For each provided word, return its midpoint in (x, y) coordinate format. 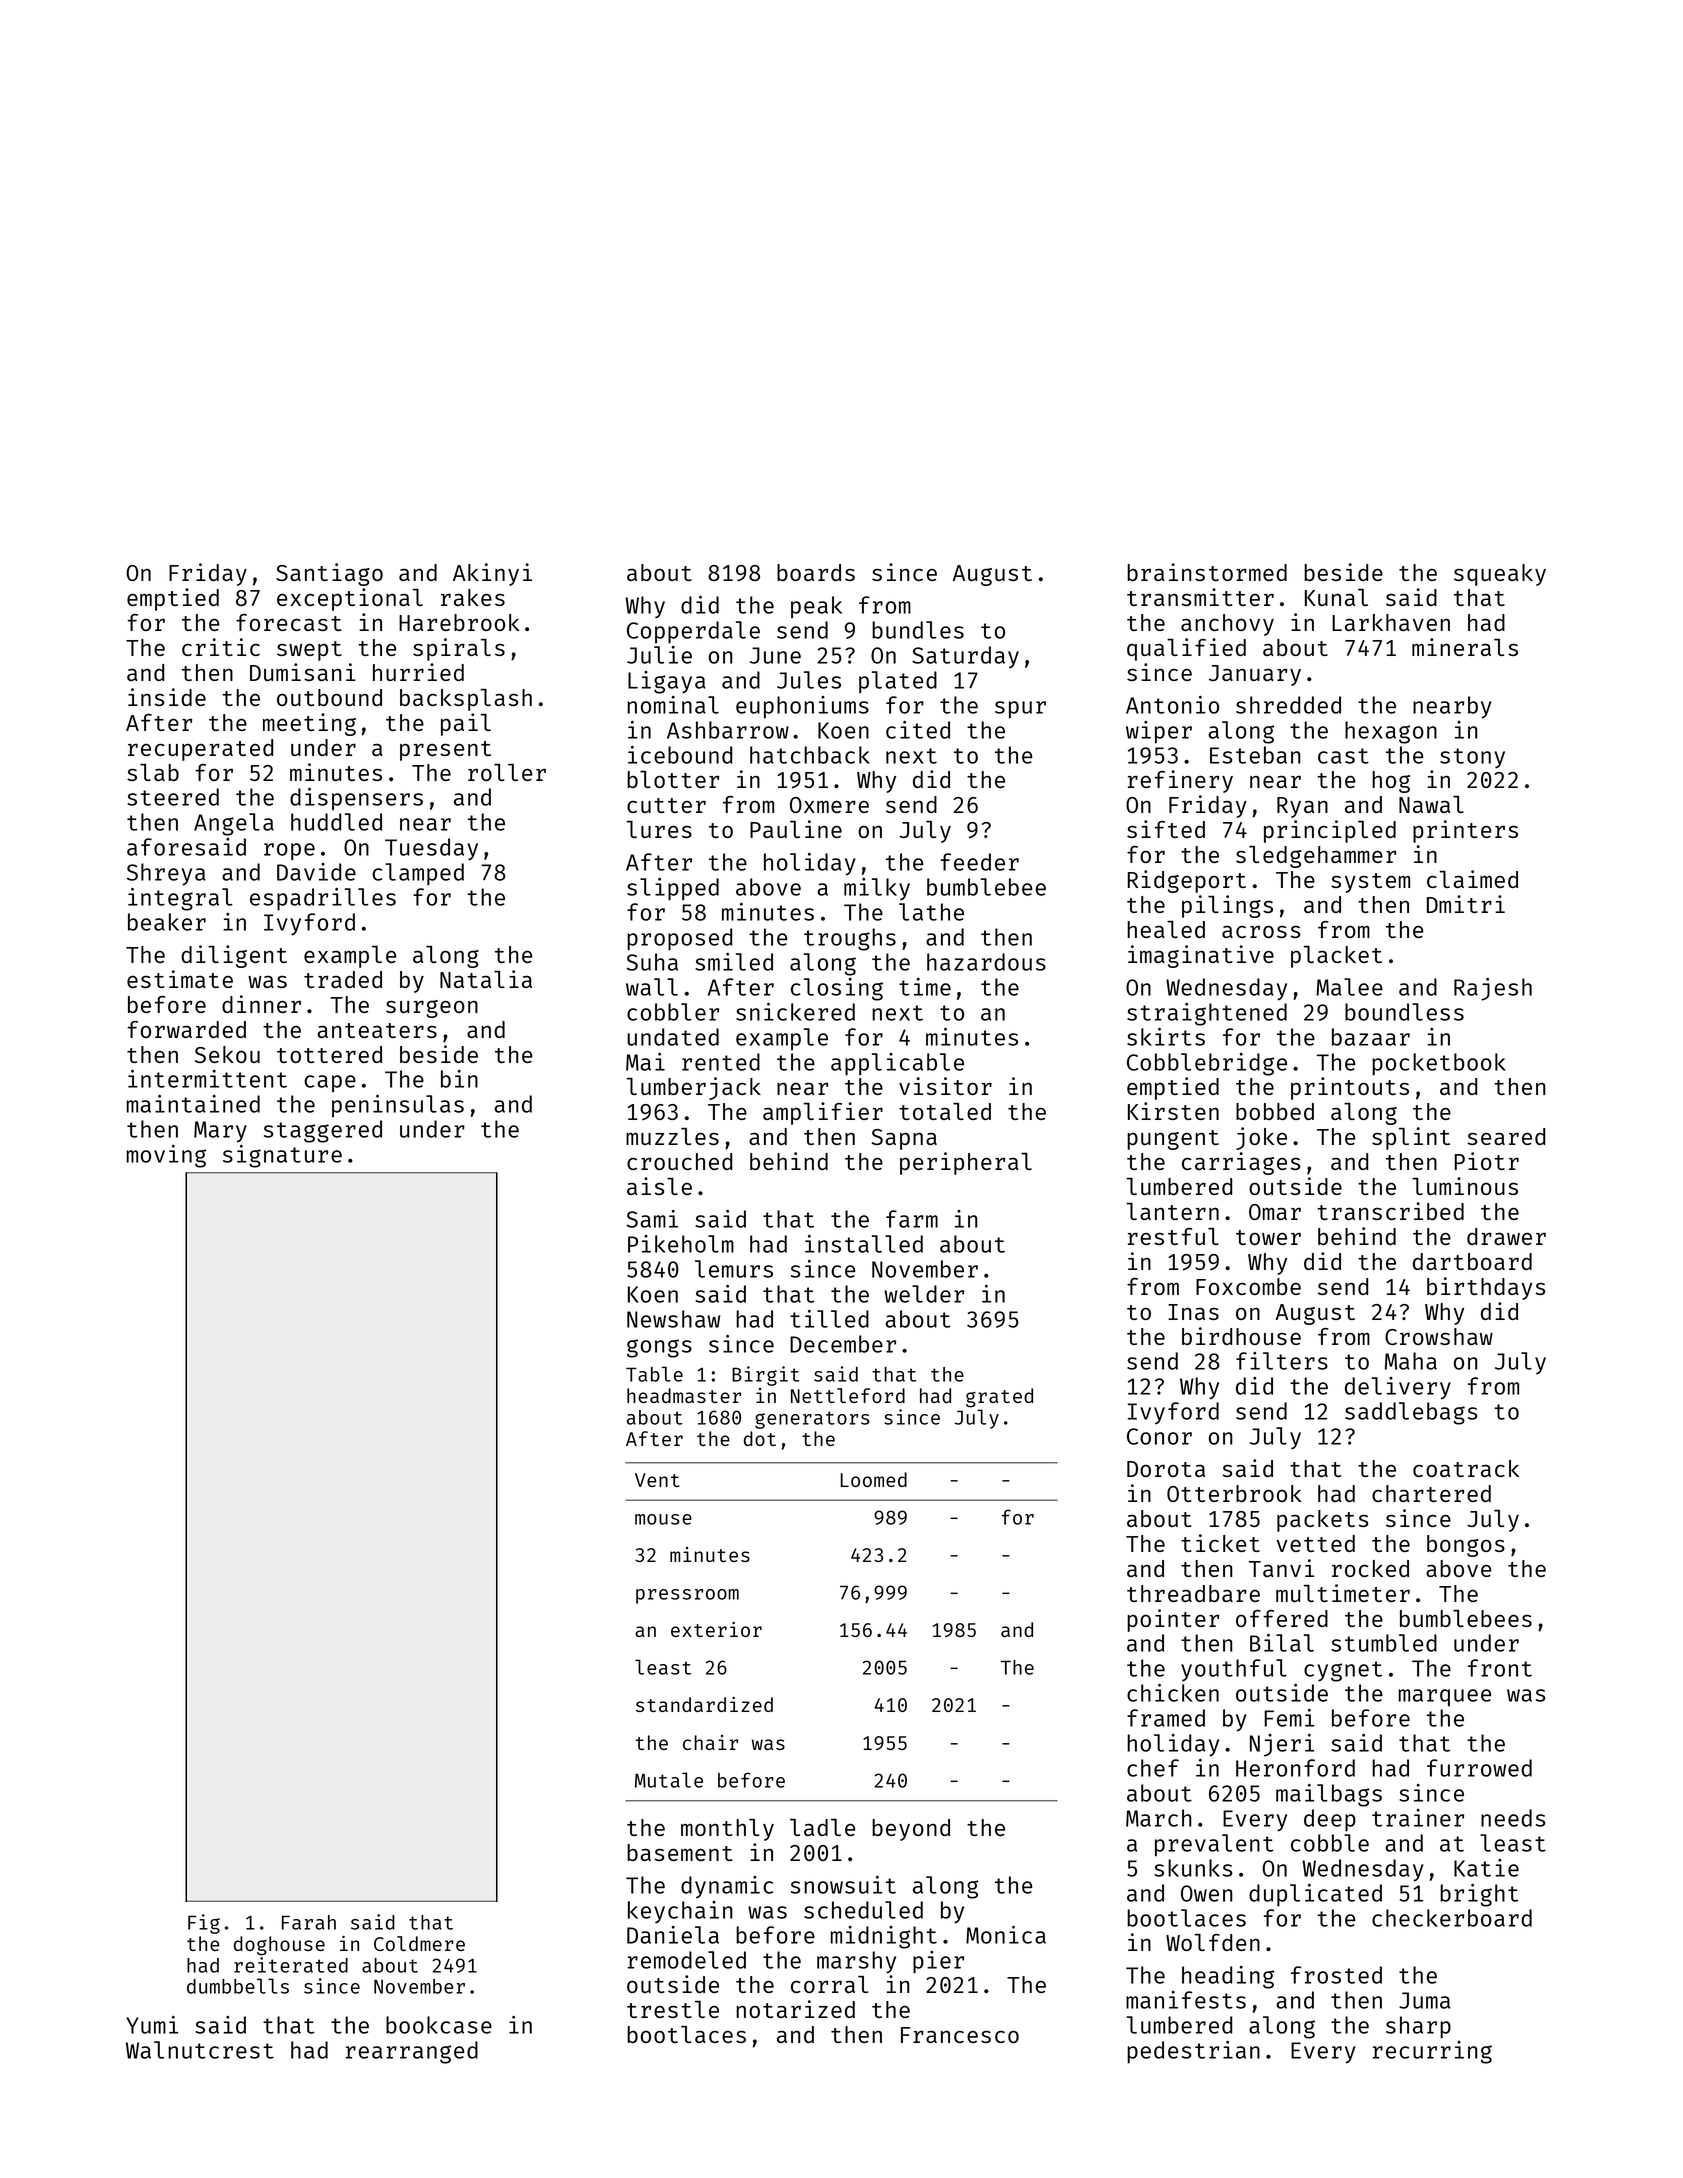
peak (816, 607)
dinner (261, 1004)
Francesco (960, 2035)
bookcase (439, 2025)
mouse (663, 1519)
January (1255, 675)
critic (221, 647)
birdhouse (1241, 1336)
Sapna (904, 1139)
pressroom (687, 1596)
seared (1506, 1136)
